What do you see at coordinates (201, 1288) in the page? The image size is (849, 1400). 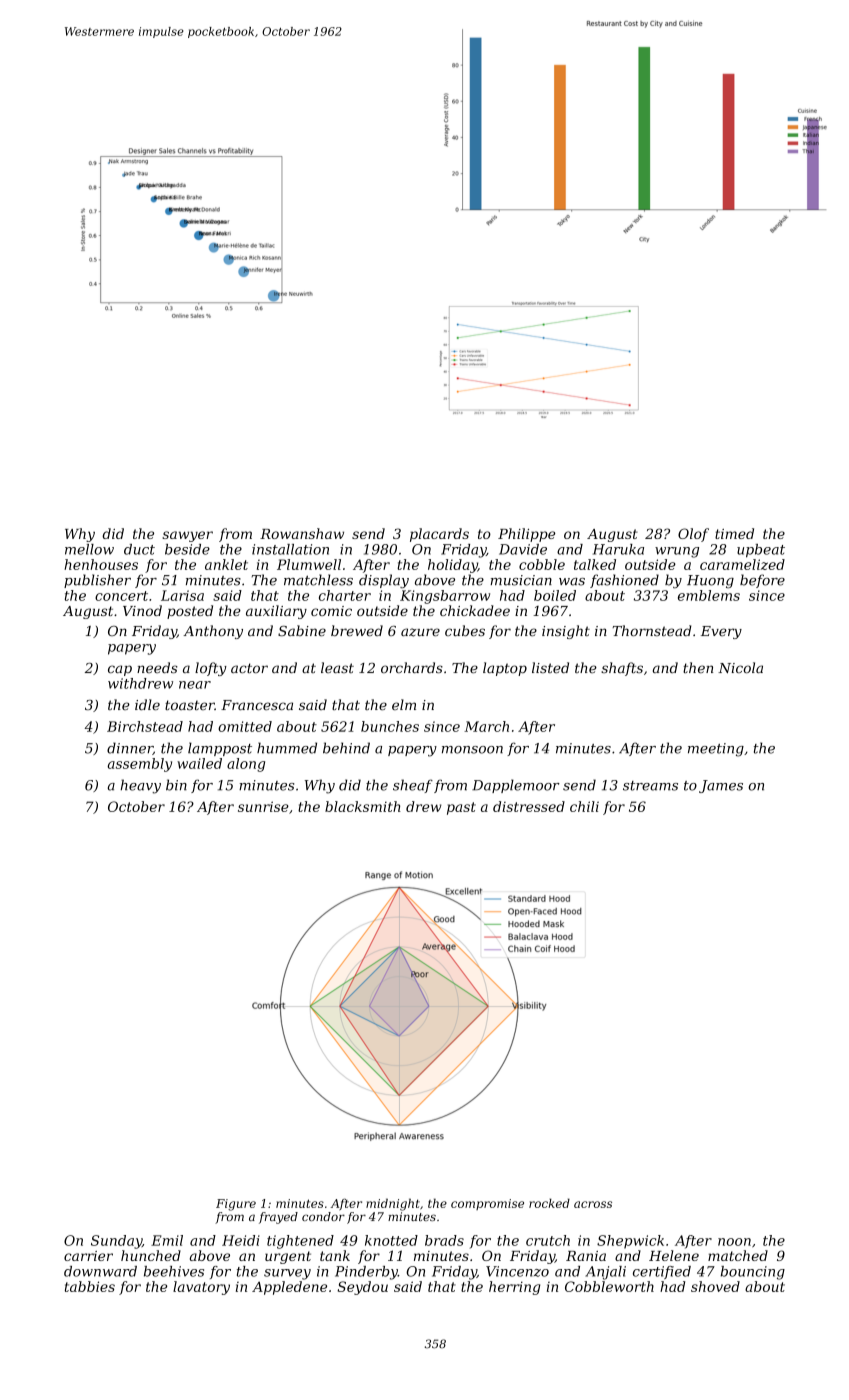 I see `lavatory` at bounding box center [201, 1288].
